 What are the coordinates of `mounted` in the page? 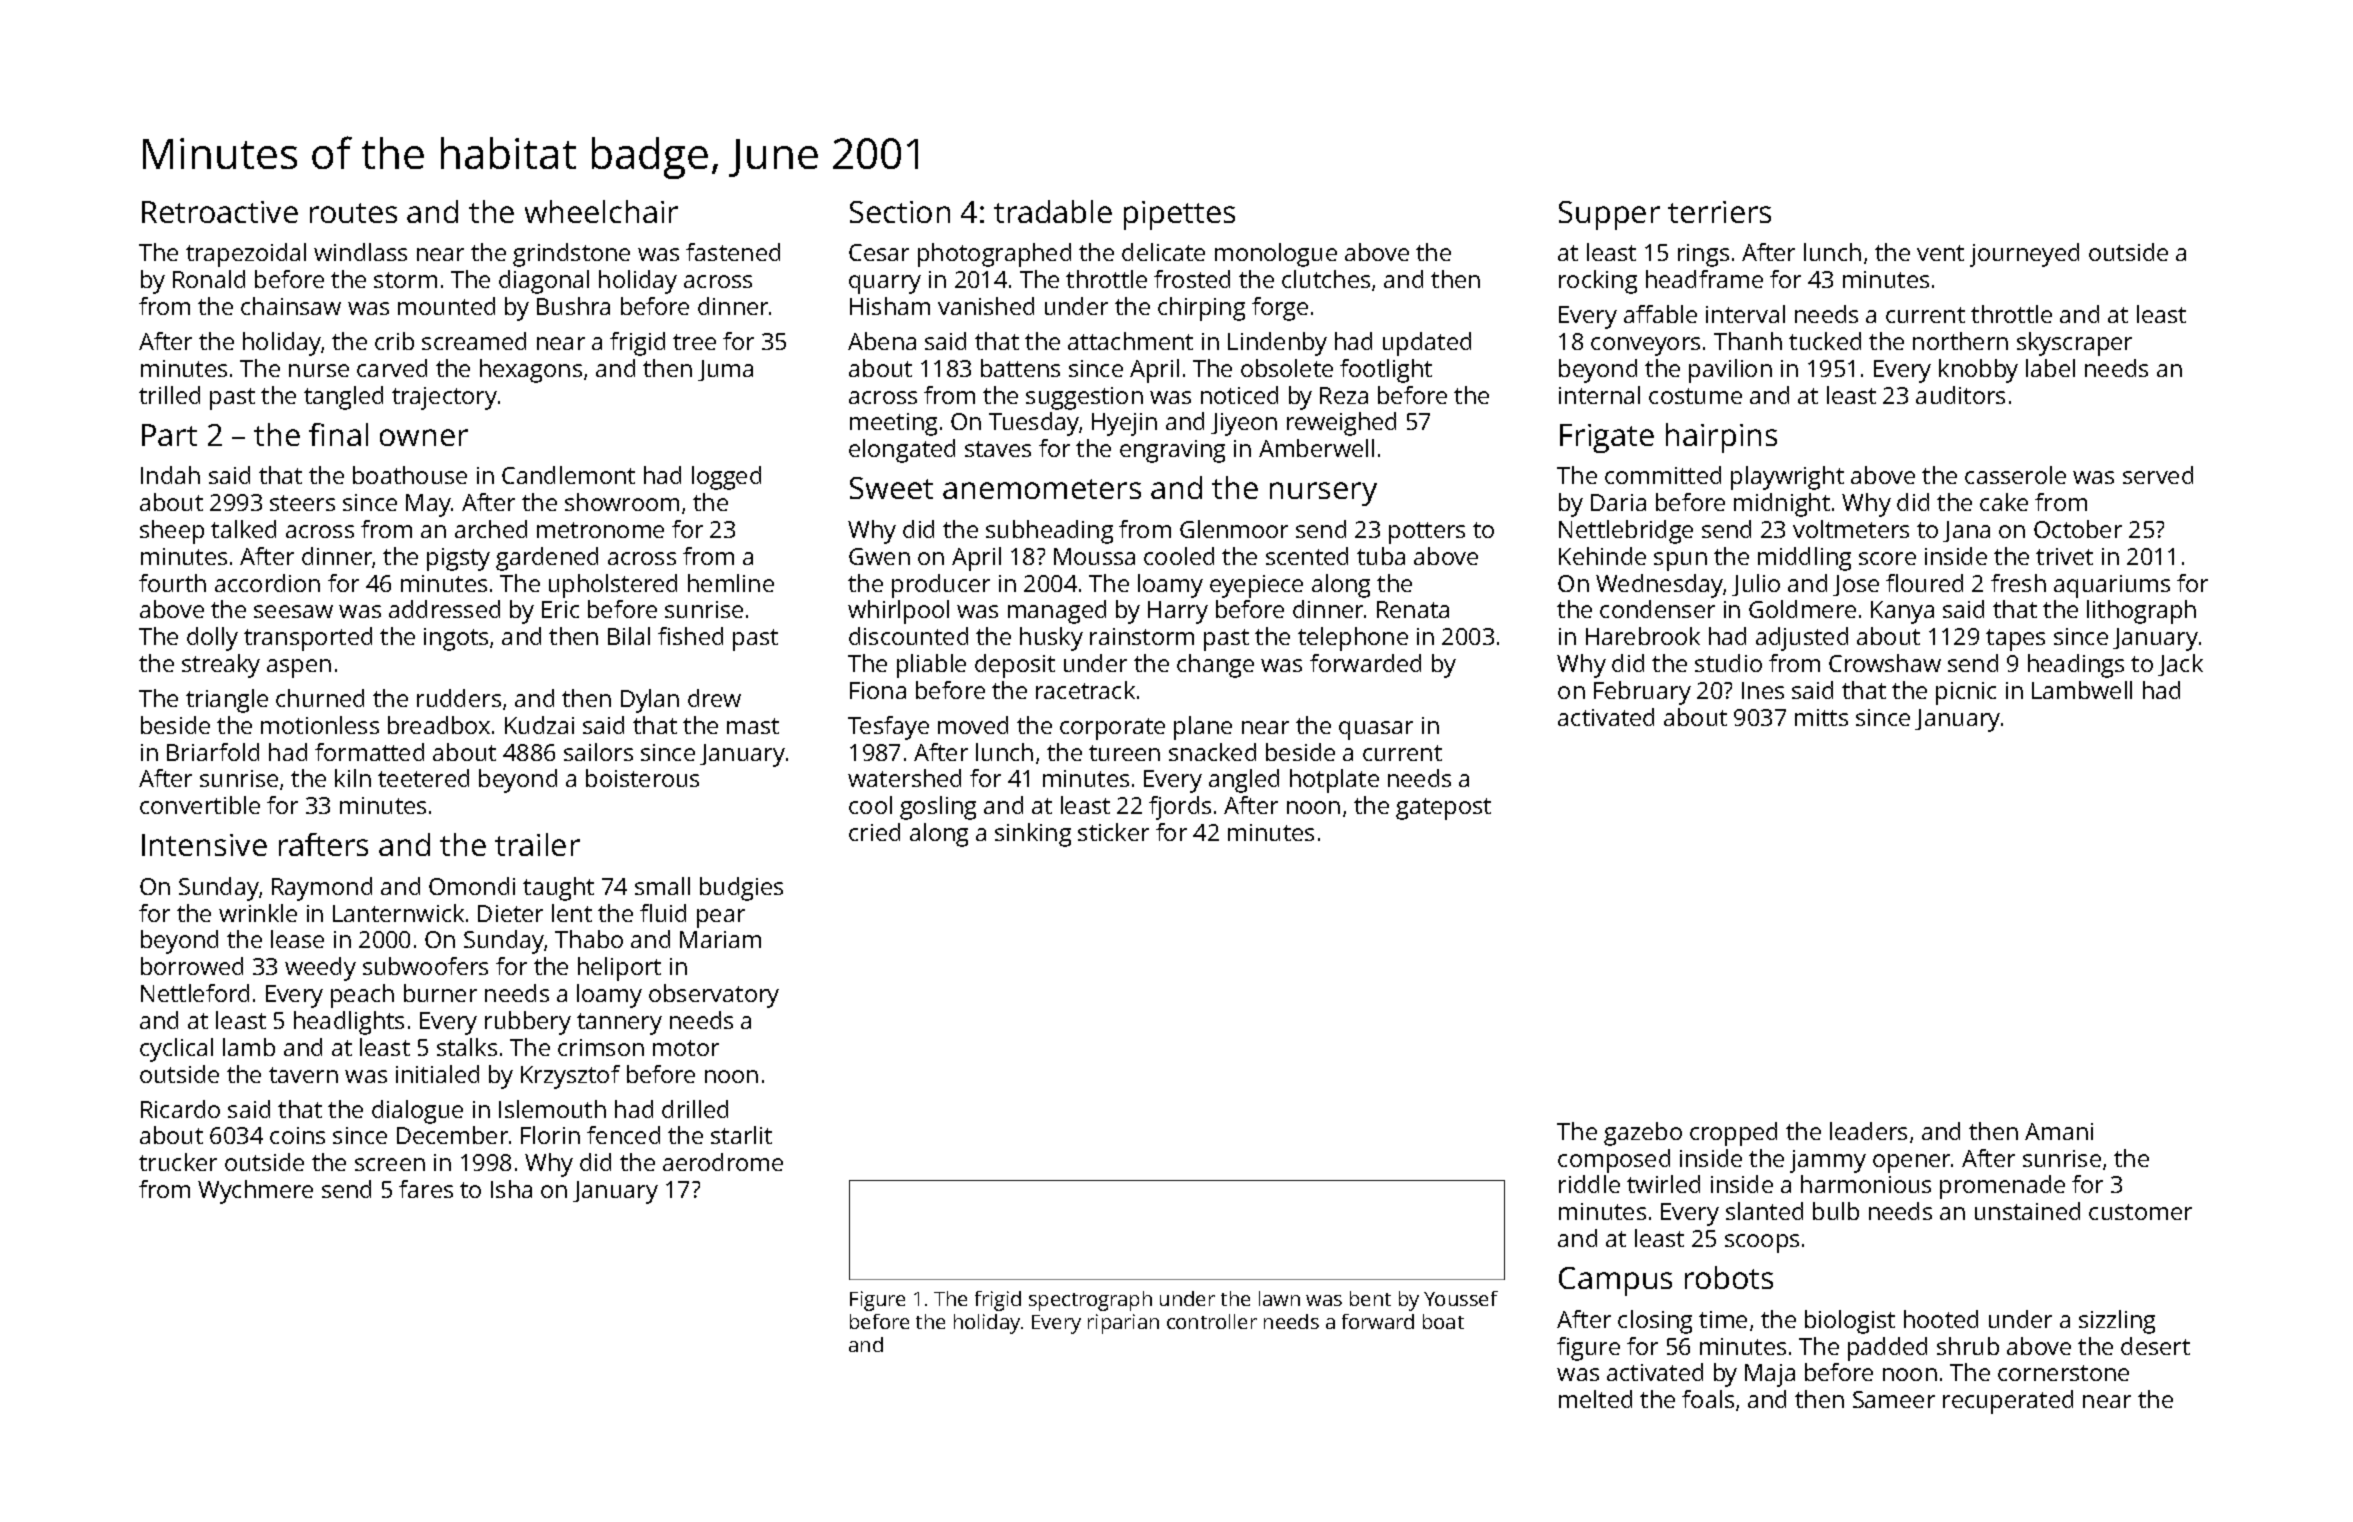 It's located at (446, 306).
